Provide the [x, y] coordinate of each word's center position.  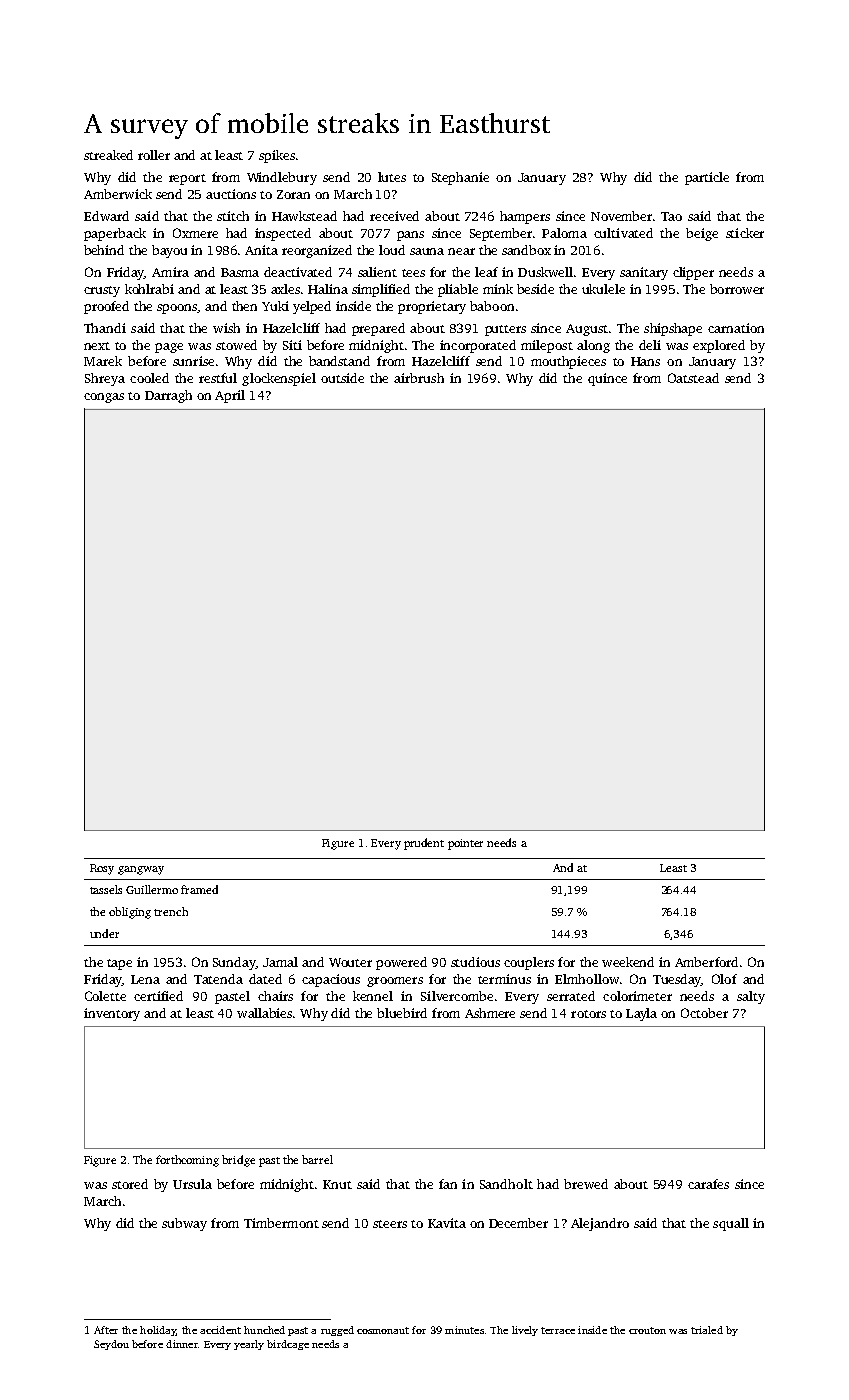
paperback [115, 234]
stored [130, 1184]
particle [707, 178]
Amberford [706, 962]
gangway [141, 870]
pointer [465, 844]
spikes [277, 156]
